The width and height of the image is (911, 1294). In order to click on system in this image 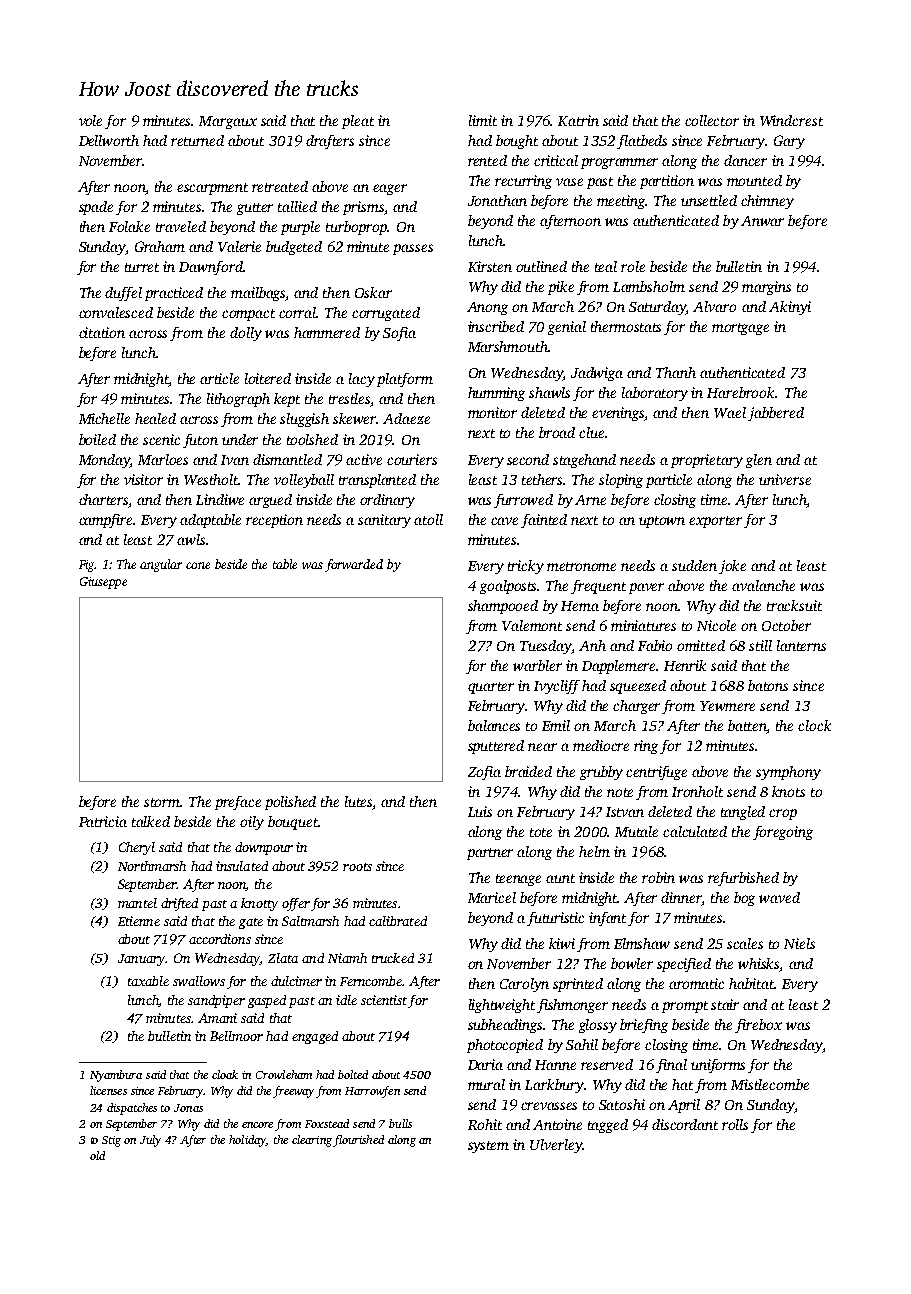, I will do `click(488, 1147)`.
